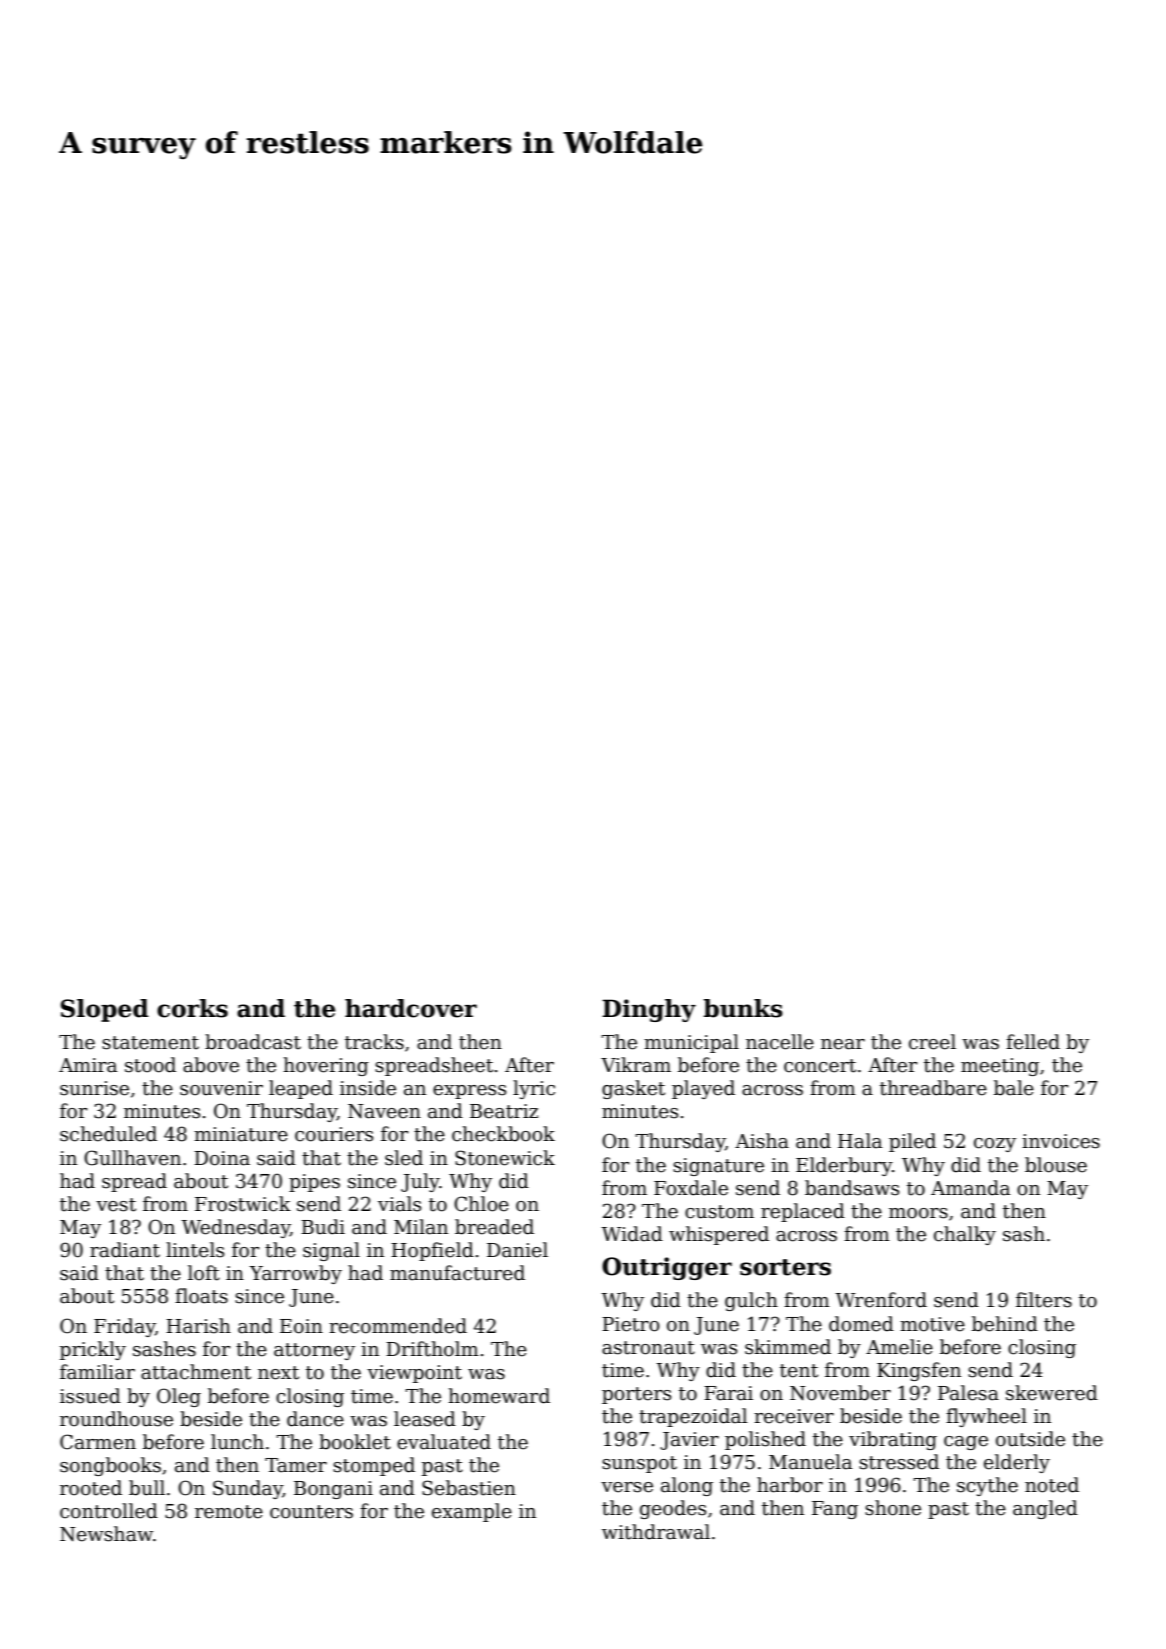  What do you see at coordinates (106, 1534) in the document?
I see `Newshaw` at bounding box center [106, 1534].
